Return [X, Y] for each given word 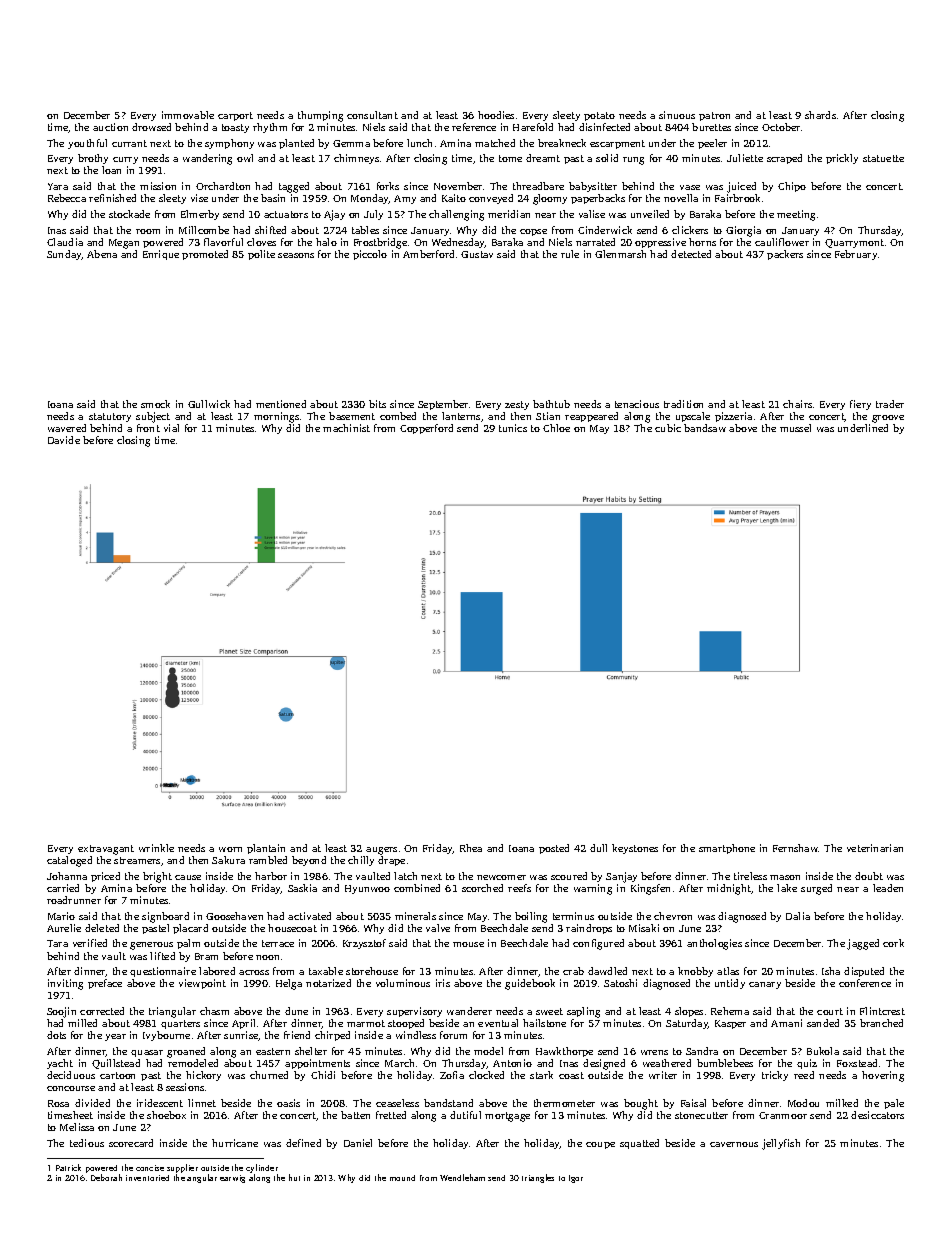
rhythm [270, 128]
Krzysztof [364, 944]
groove [888, 419]
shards [820, 115]
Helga [289, 984]
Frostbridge [380, 243]
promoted [205, 255]
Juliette [745, 158]
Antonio [512, 1063]
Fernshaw [796, 848]
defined [303, 1143]
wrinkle [156, 848]
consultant [372, 115]
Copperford [426, 429]
